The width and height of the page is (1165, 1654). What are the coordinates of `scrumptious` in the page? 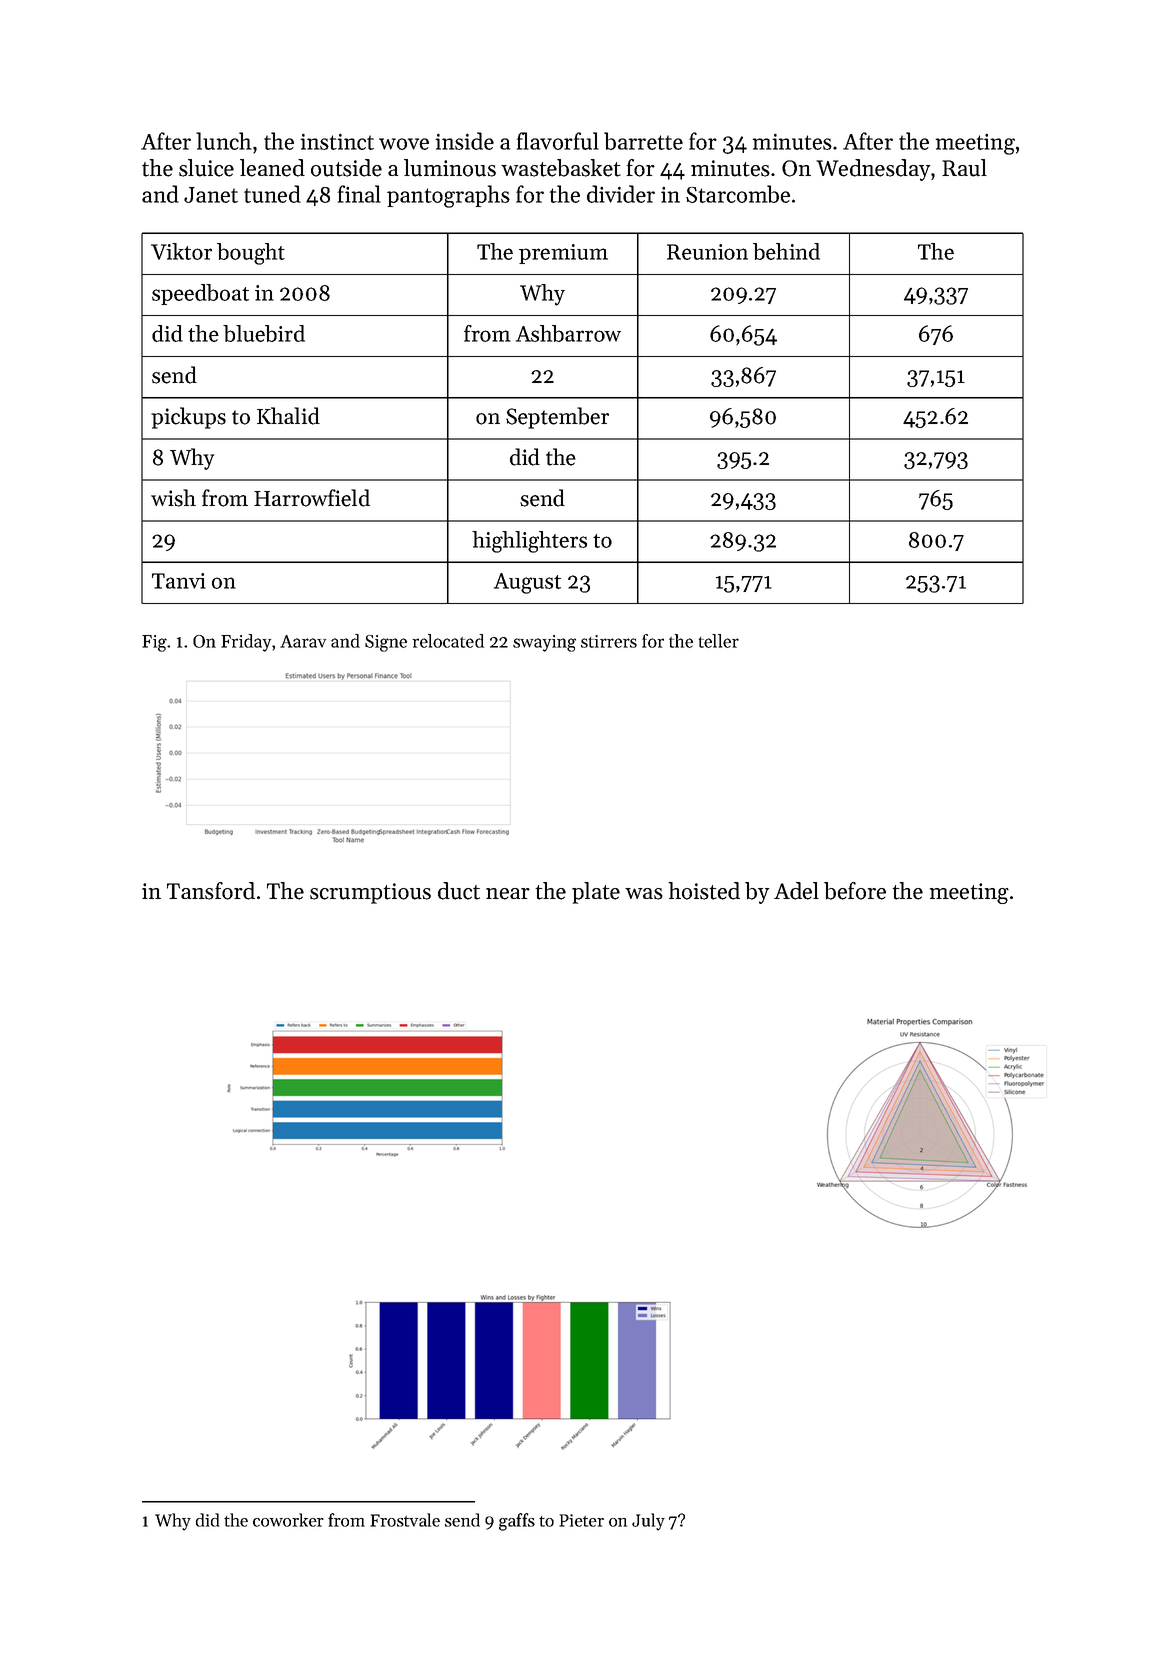 It's located at (370, 893).
